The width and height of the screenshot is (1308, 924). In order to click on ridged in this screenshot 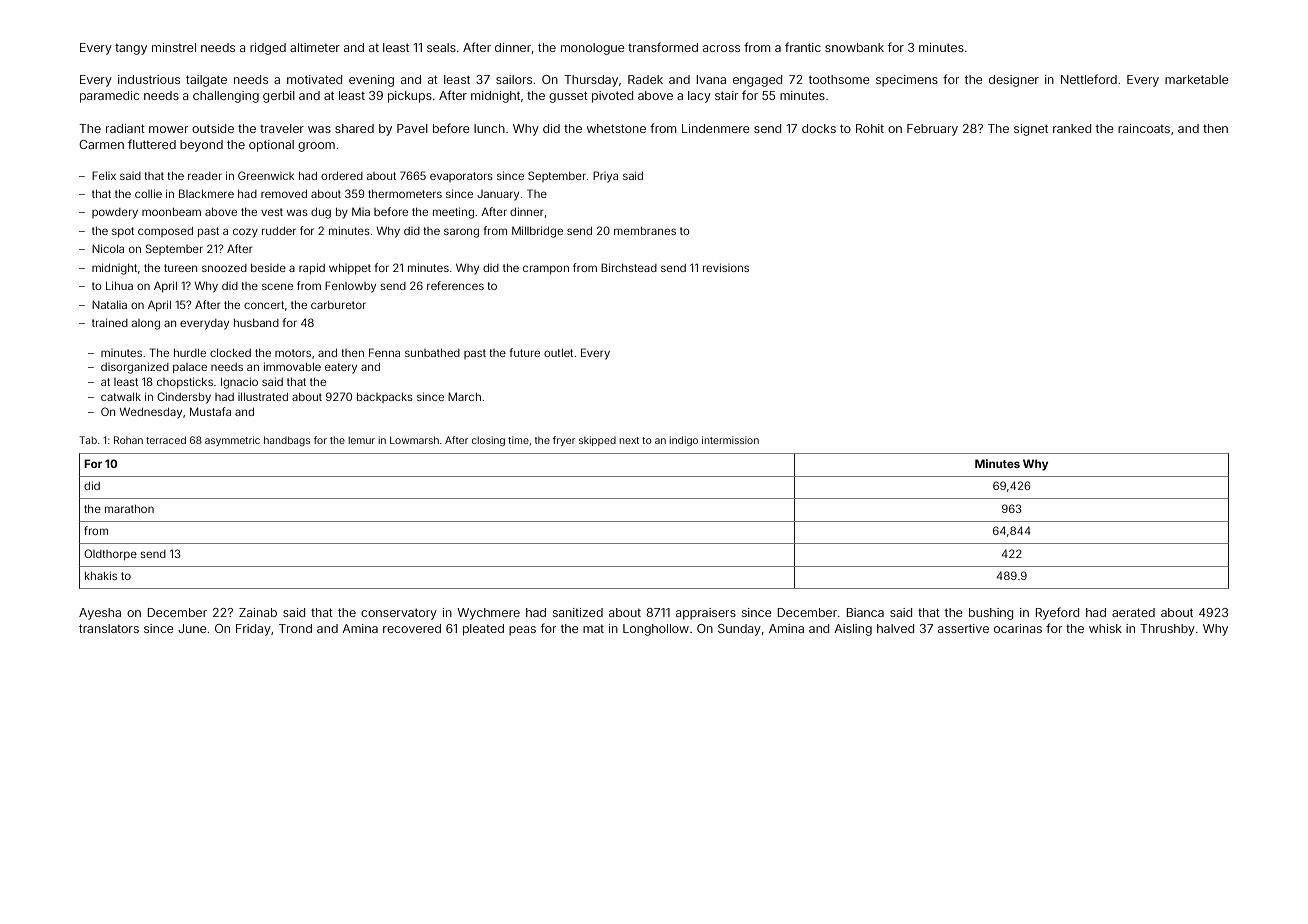, I will do `click(268, 49)`.
